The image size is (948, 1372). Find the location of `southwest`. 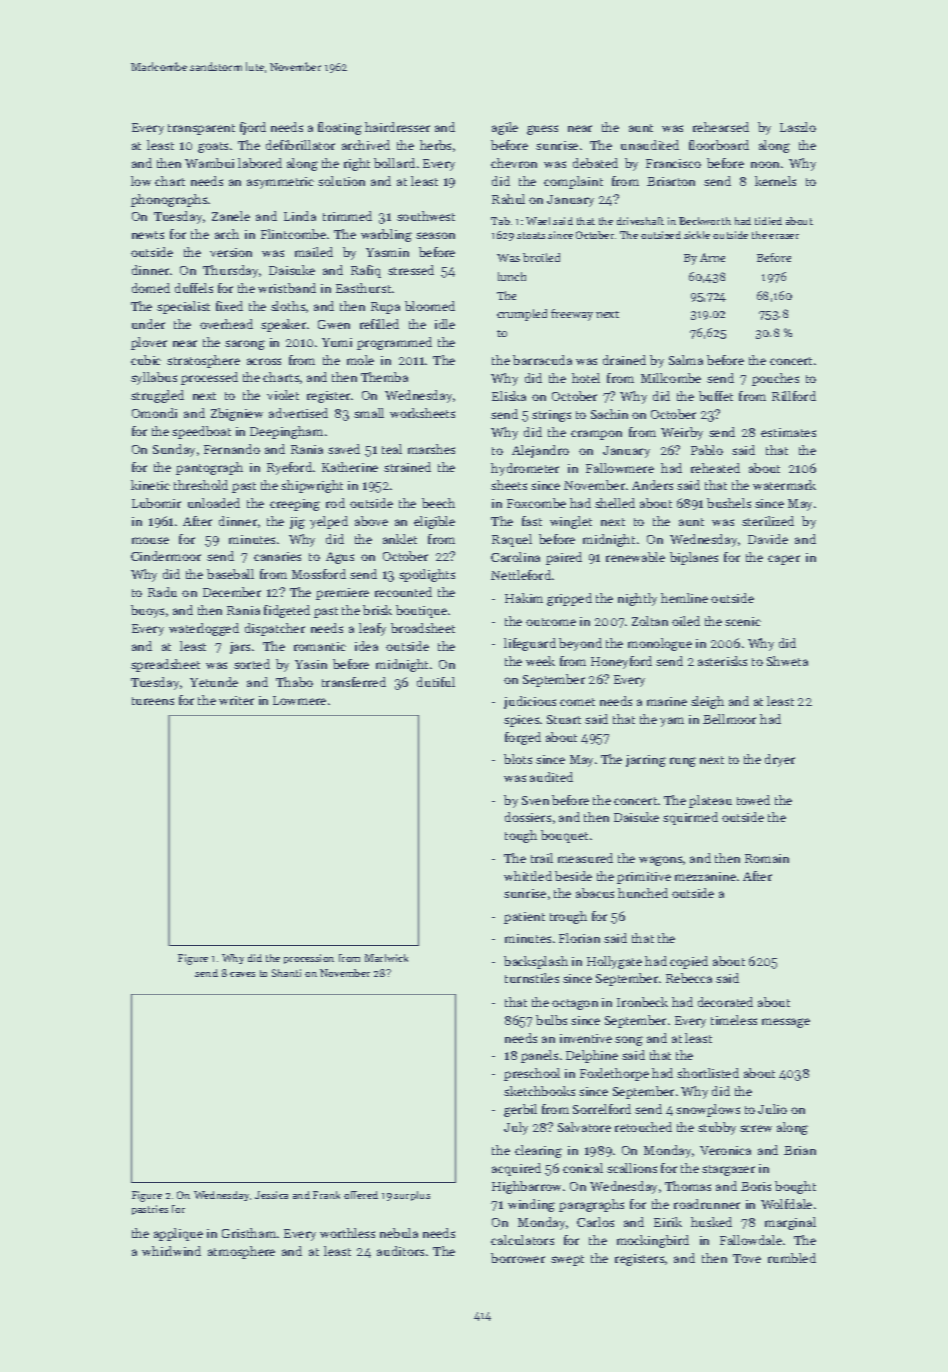

southwest is located at coordinates (426, 216).
